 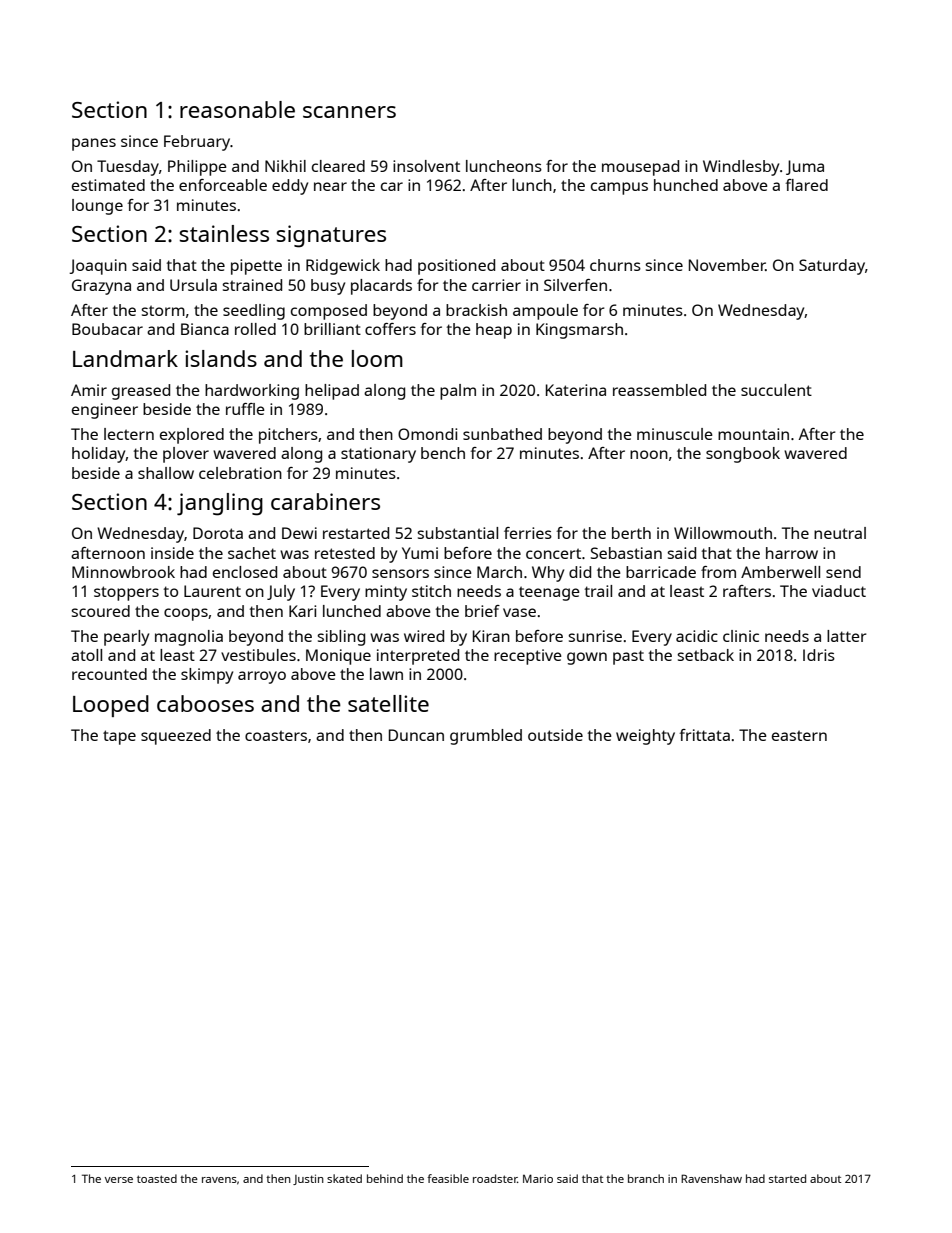 I want to click on gown, so click(x=587, y=658).
